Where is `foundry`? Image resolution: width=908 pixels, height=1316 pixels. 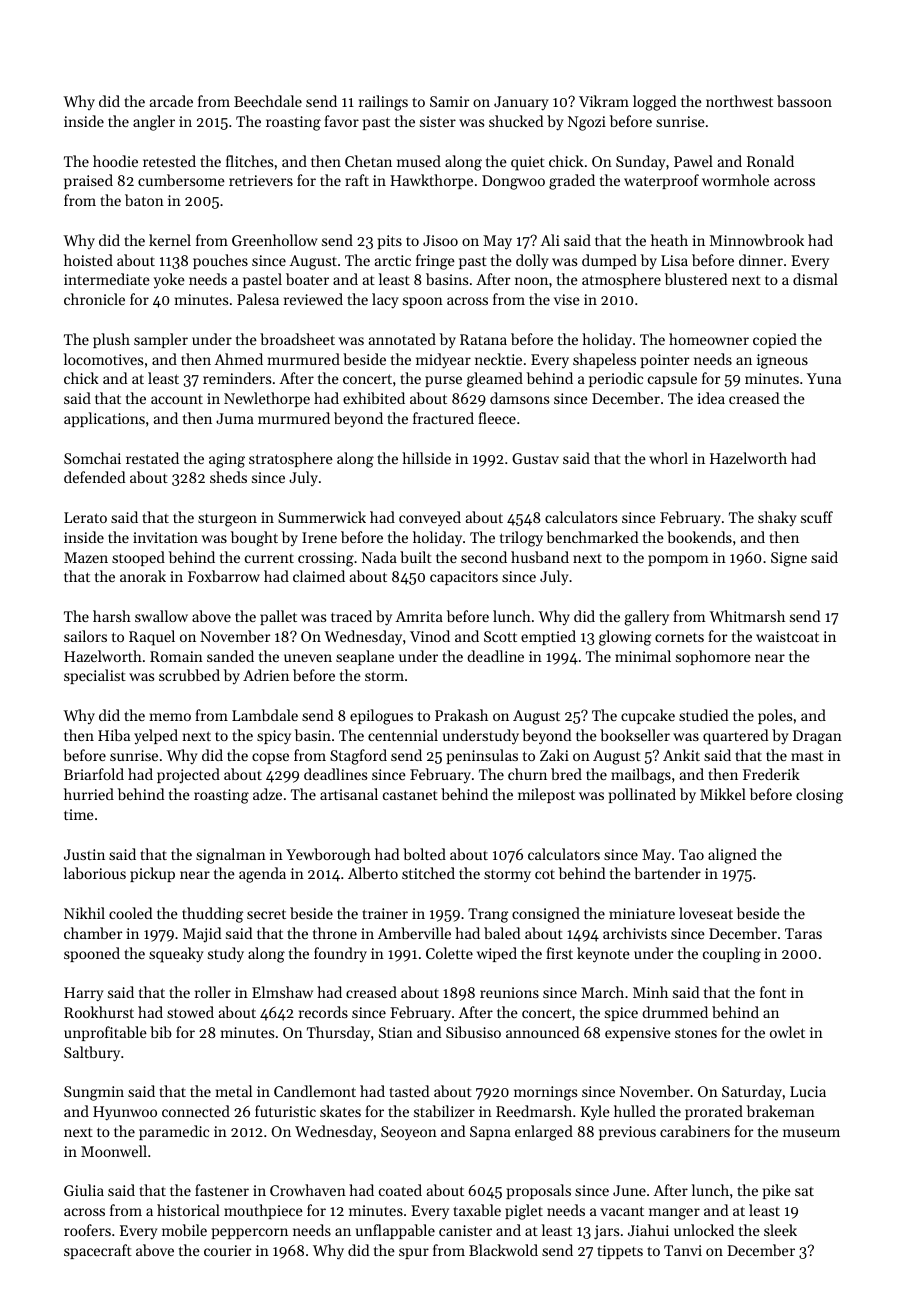
foundry is located at coordinates (340, 954).
